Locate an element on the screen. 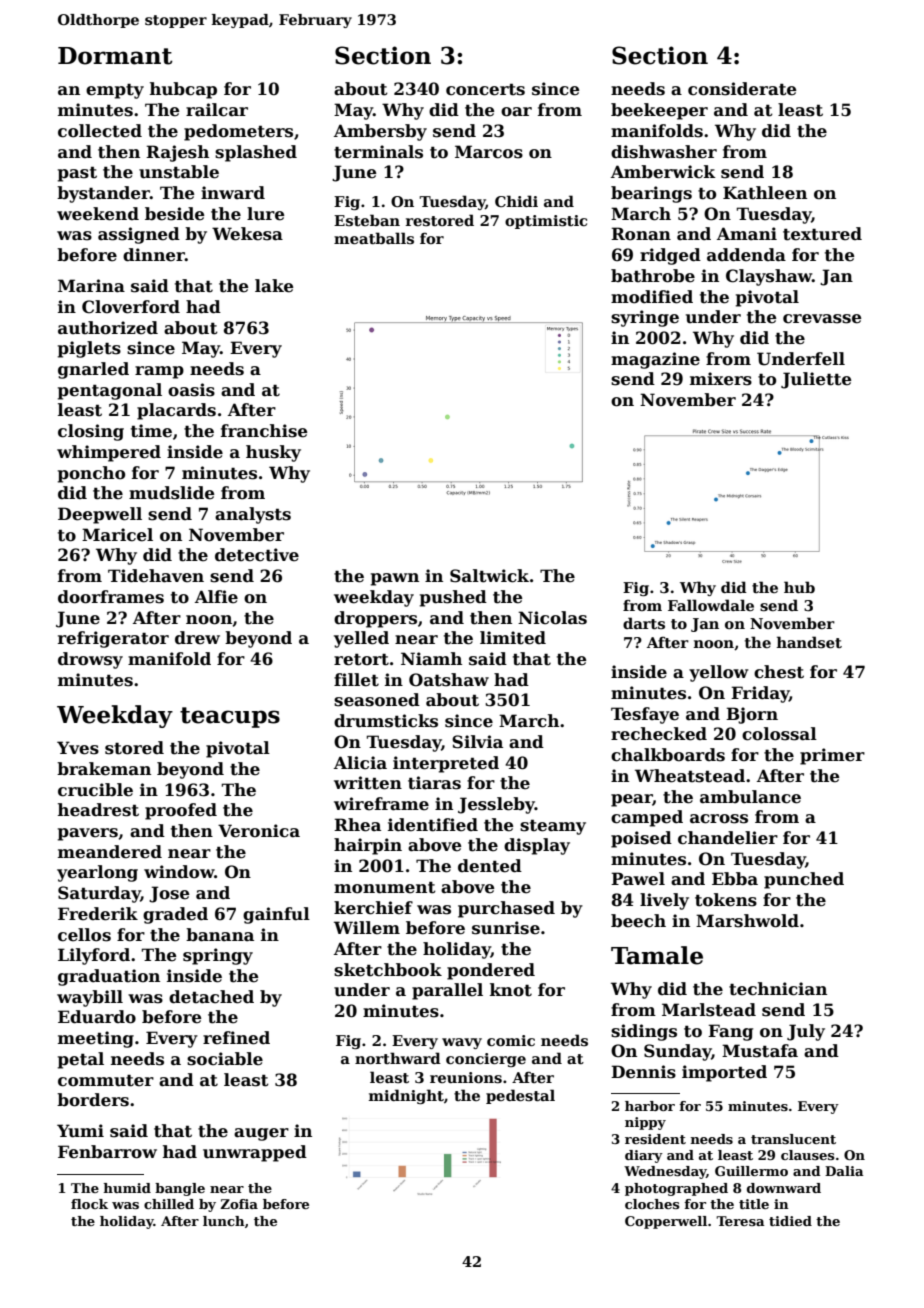 The height and width of the screenshot is (1308, 924). Kathleen is located at coordinates (765, 193).
